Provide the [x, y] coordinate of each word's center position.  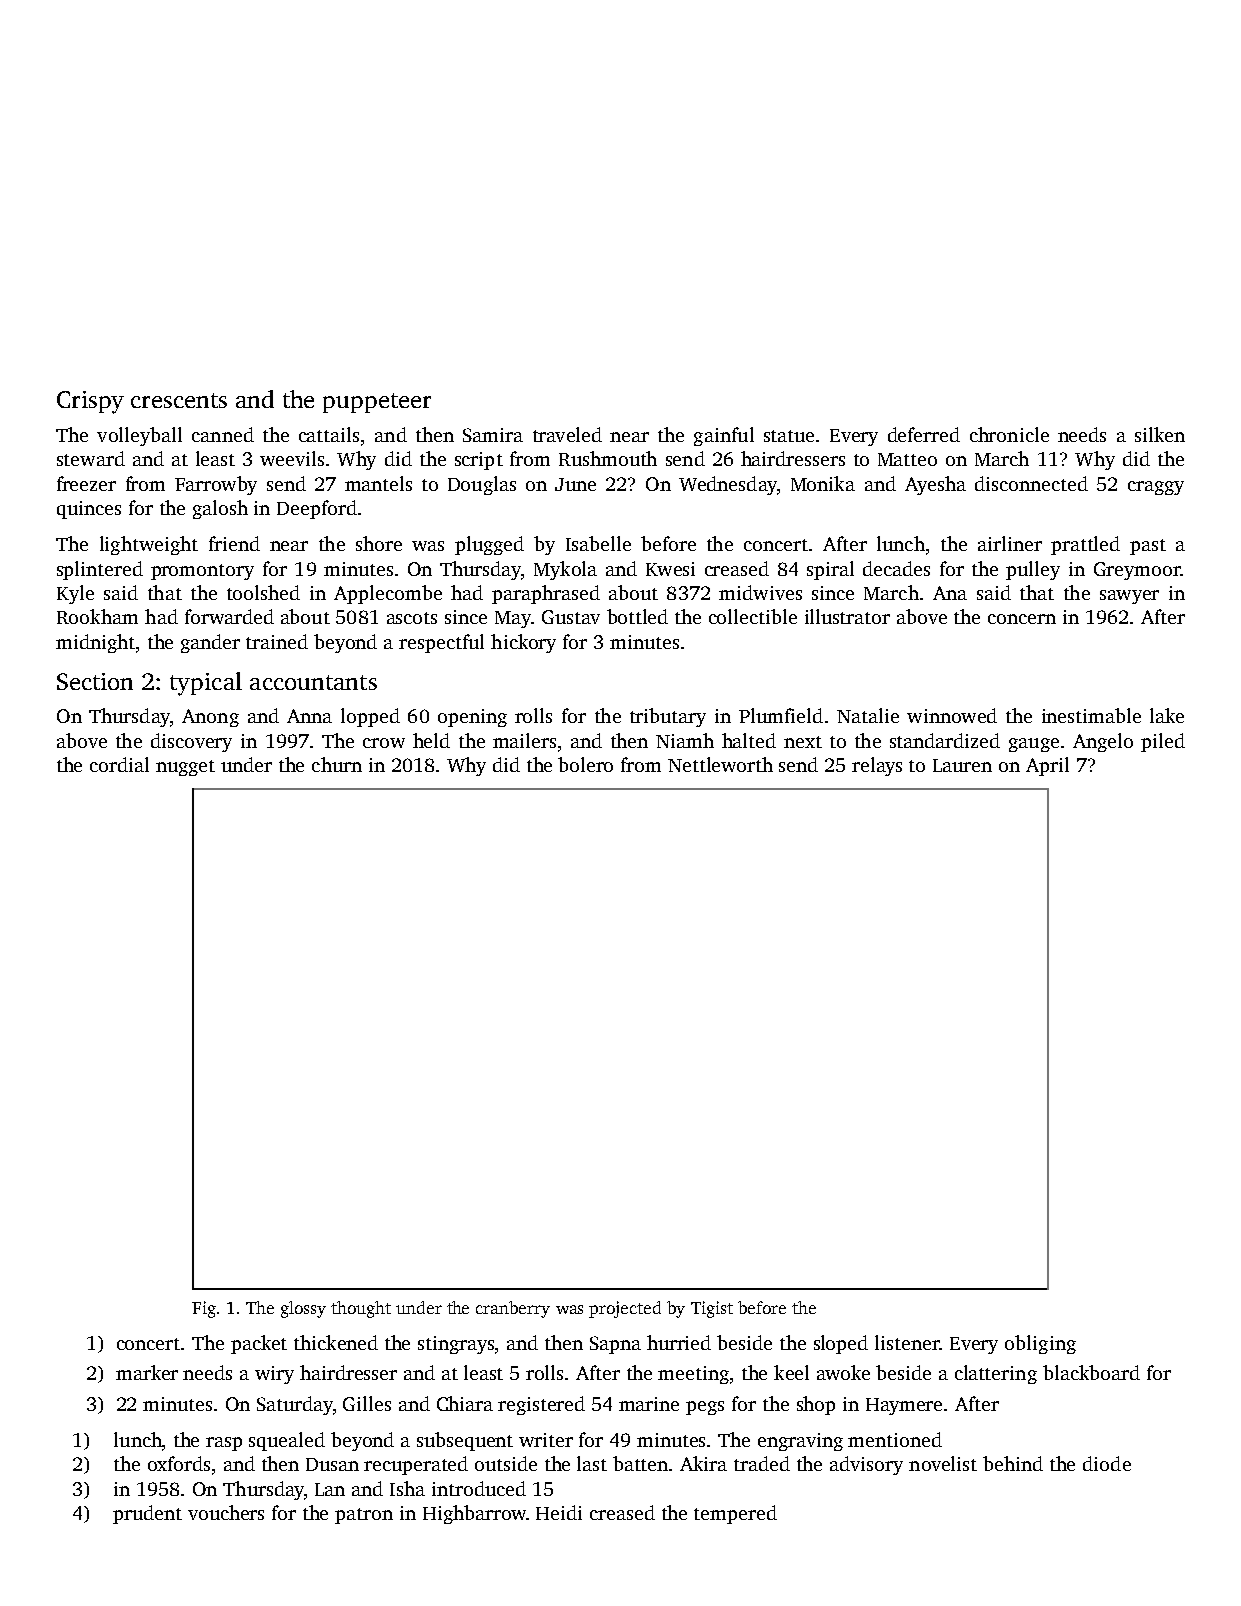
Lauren [962, 765]
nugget [185, 768]
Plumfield [781, 715]
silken [1160, 434]
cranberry [513, 1309]
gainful [724, 436]
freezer [86, 483]
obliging [1040, 1344]
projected [625, 1309]
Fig [204, 1309]
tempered [735, 1514]
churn [337, 764]
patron [364, 1516]
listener [907, 1342]
